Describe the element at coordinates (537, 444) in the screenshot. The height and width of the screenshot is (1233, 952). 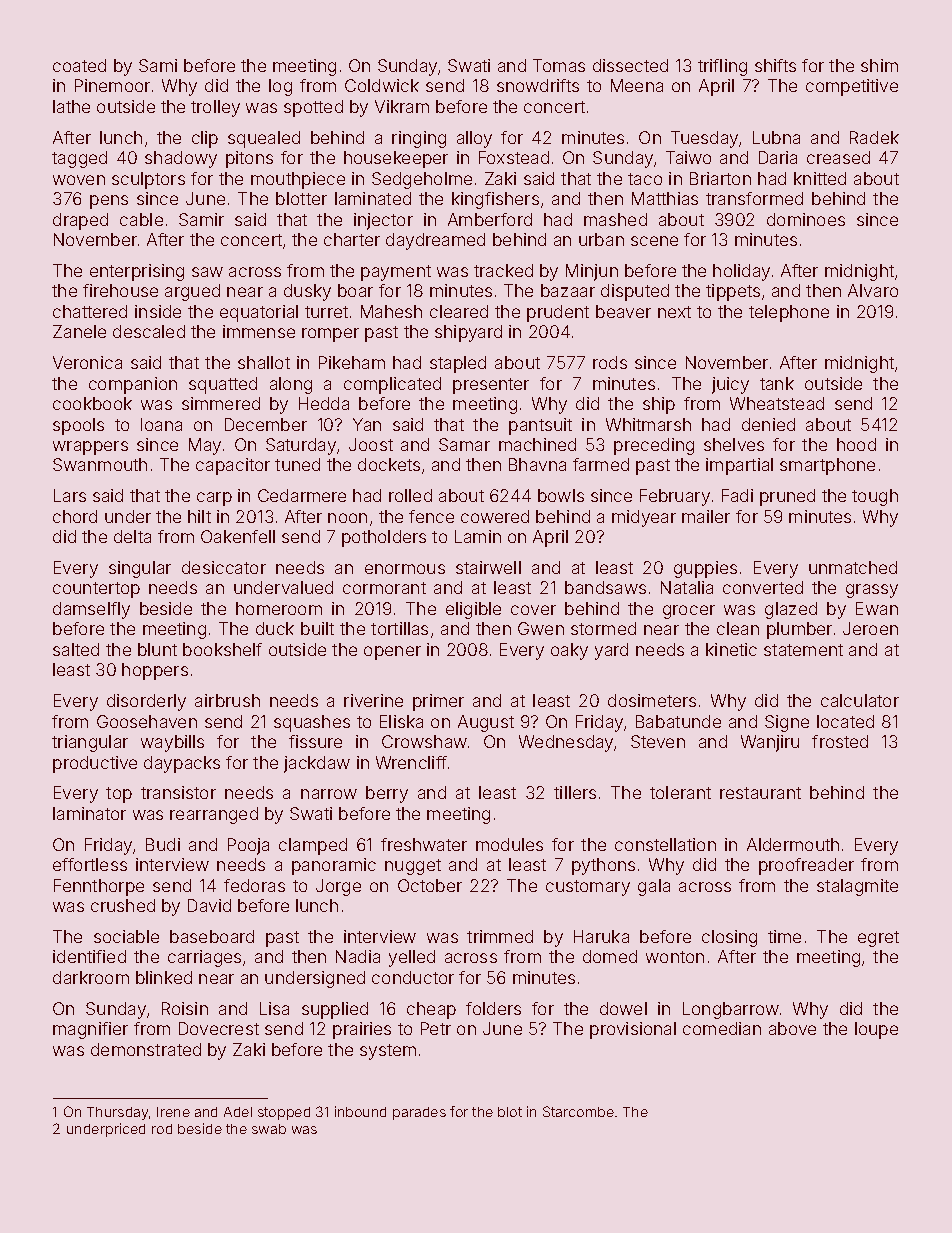
I see `machined` at that location.
